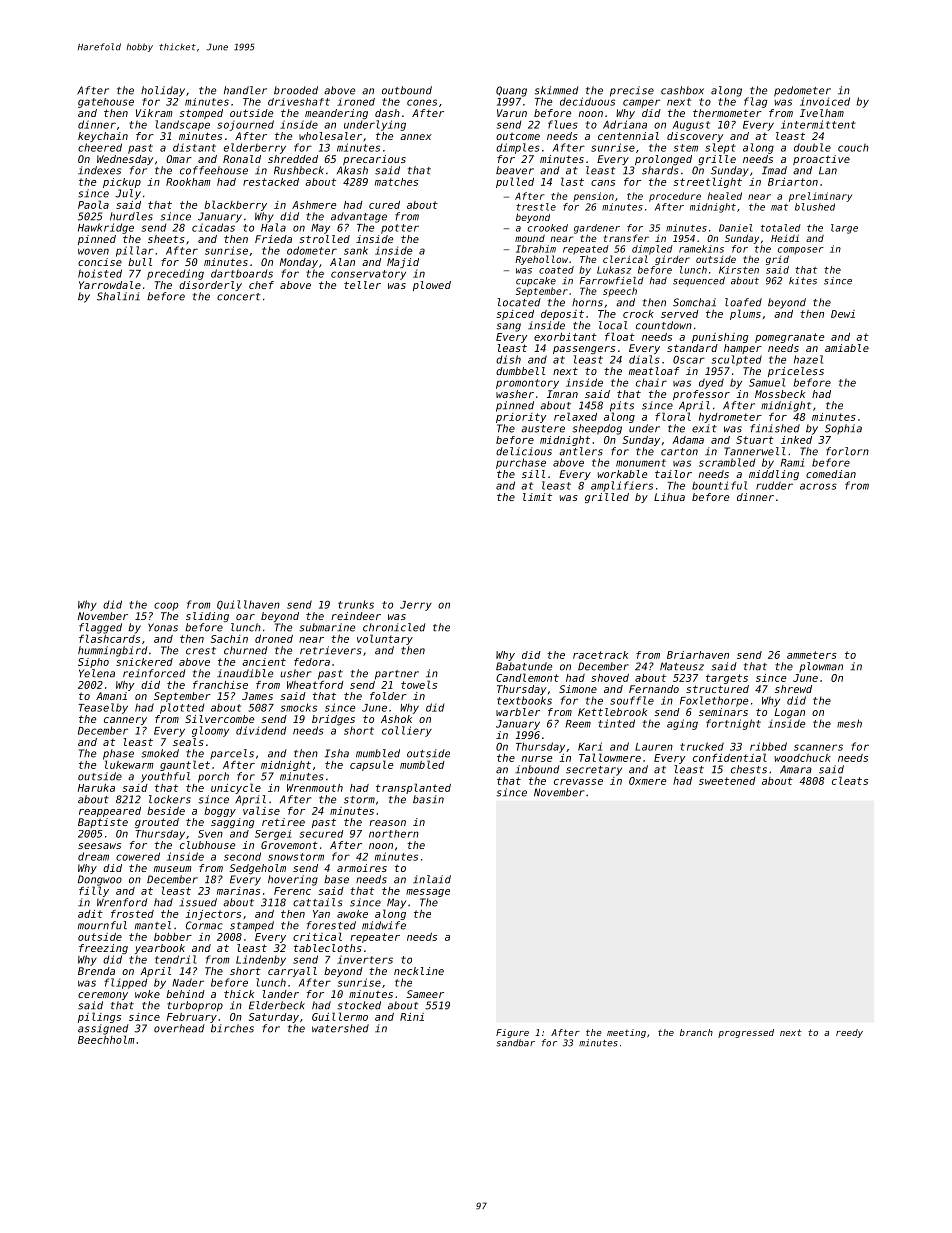 This screenshot has width=952, height=1233. What do you see at coordinates (400, 229) in the screenshot?
I see `potter` at bounding box center [400, 229].
